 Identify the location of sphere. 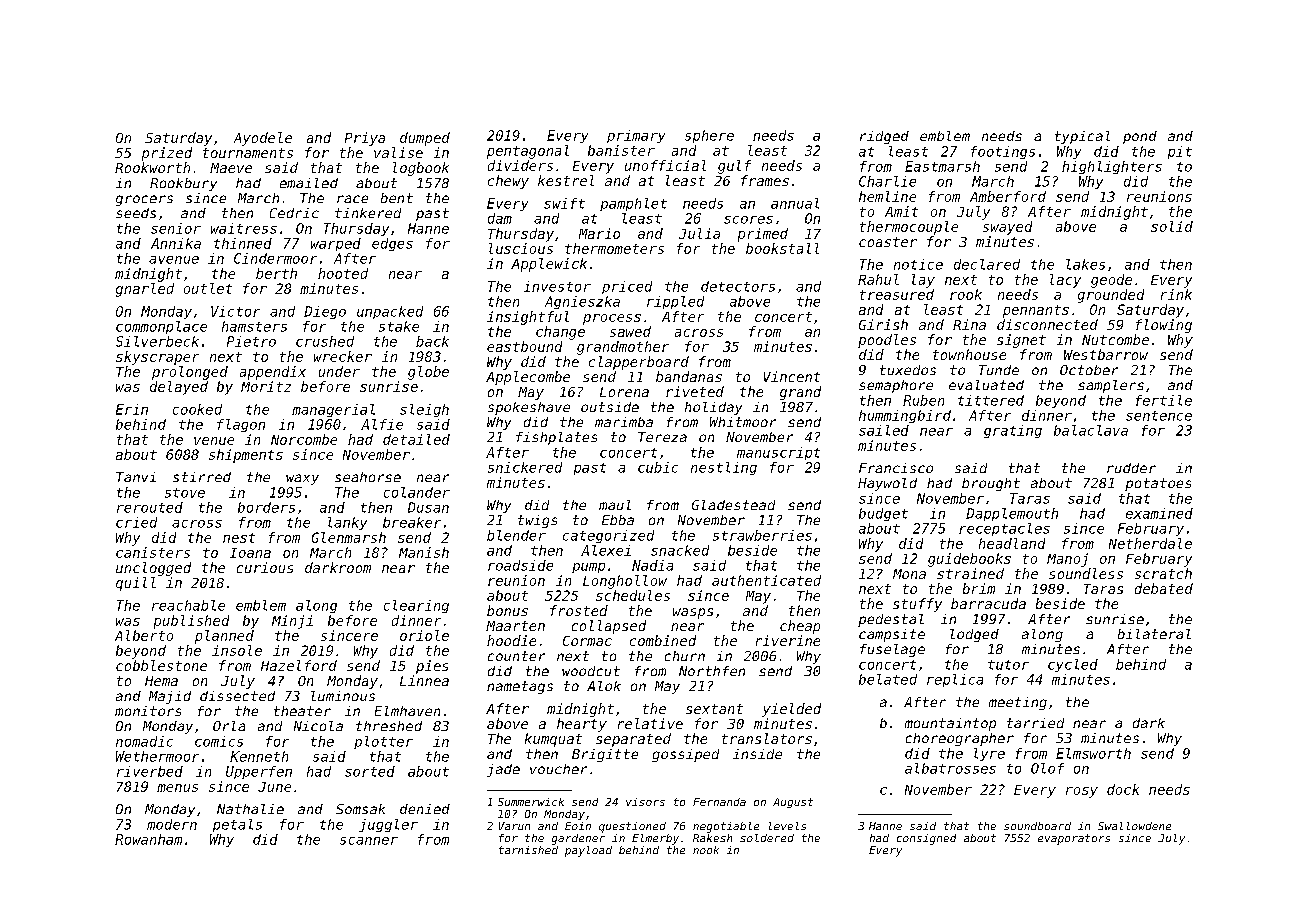
(709, 136).
